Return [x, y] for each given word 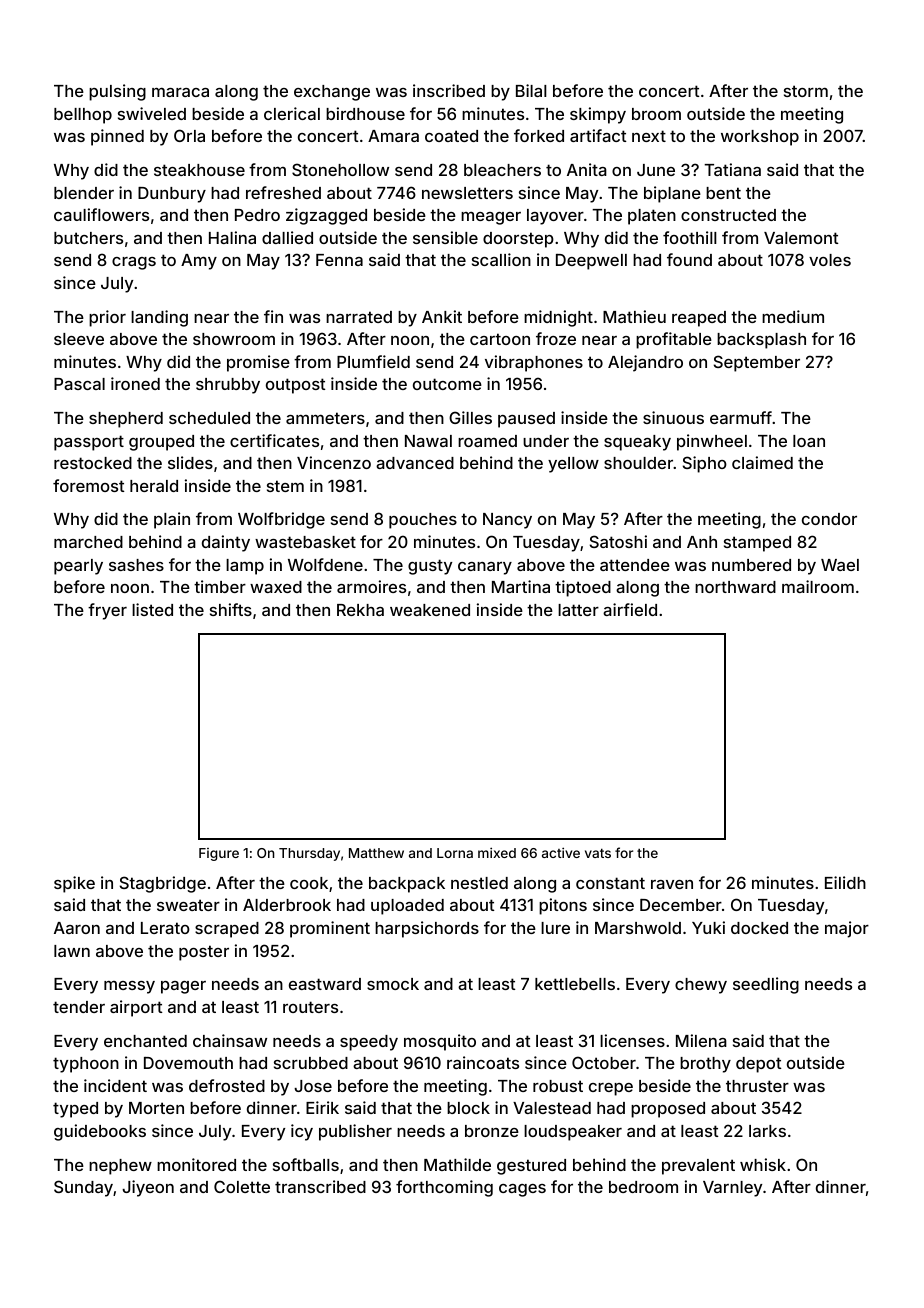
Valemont [801, 238]
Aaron [77, 928]
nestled [479, 883]
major [847, 929]
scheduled [209, 418]
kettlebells [575, 984]
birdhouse [365, 113]
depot [759, 1065]
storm [806, 91]
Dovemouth [188, 1063]
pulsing [117, 92]
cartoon [500, 339]
